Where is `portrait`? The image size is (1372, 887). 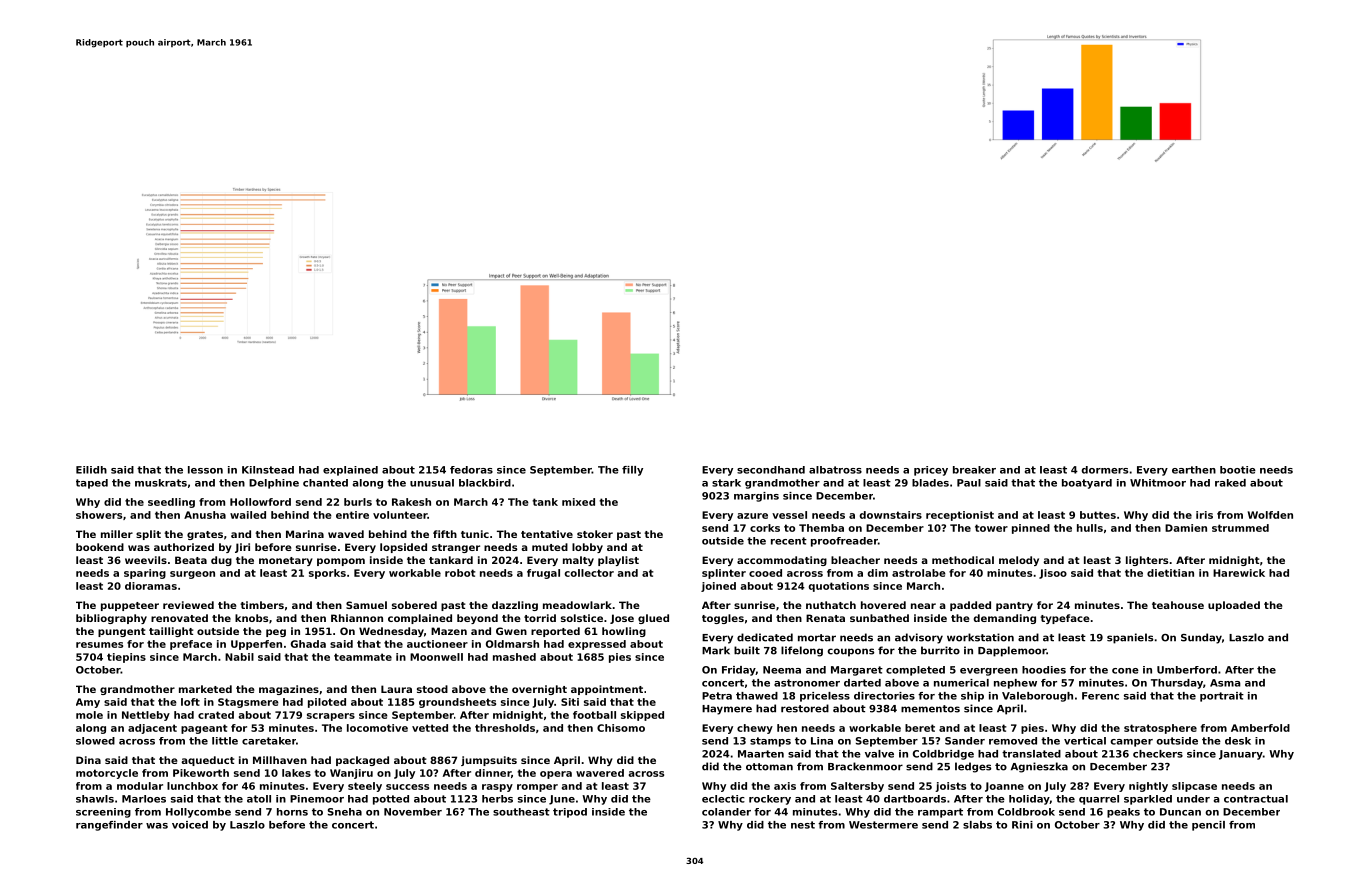
portrait is located at coordinates (1222, 697).
